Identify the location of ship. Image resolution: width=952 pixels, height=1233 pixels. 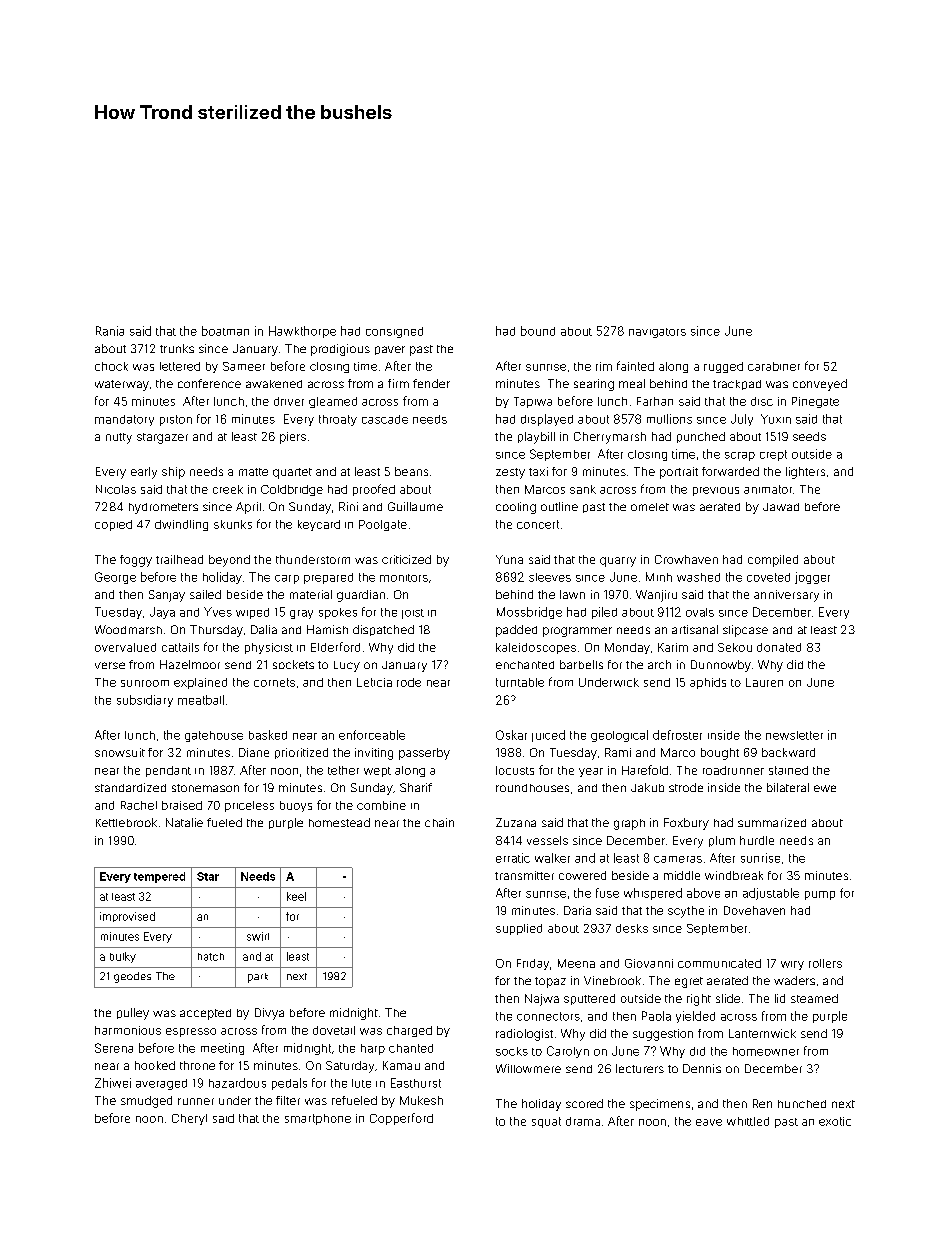
(173, 473).
